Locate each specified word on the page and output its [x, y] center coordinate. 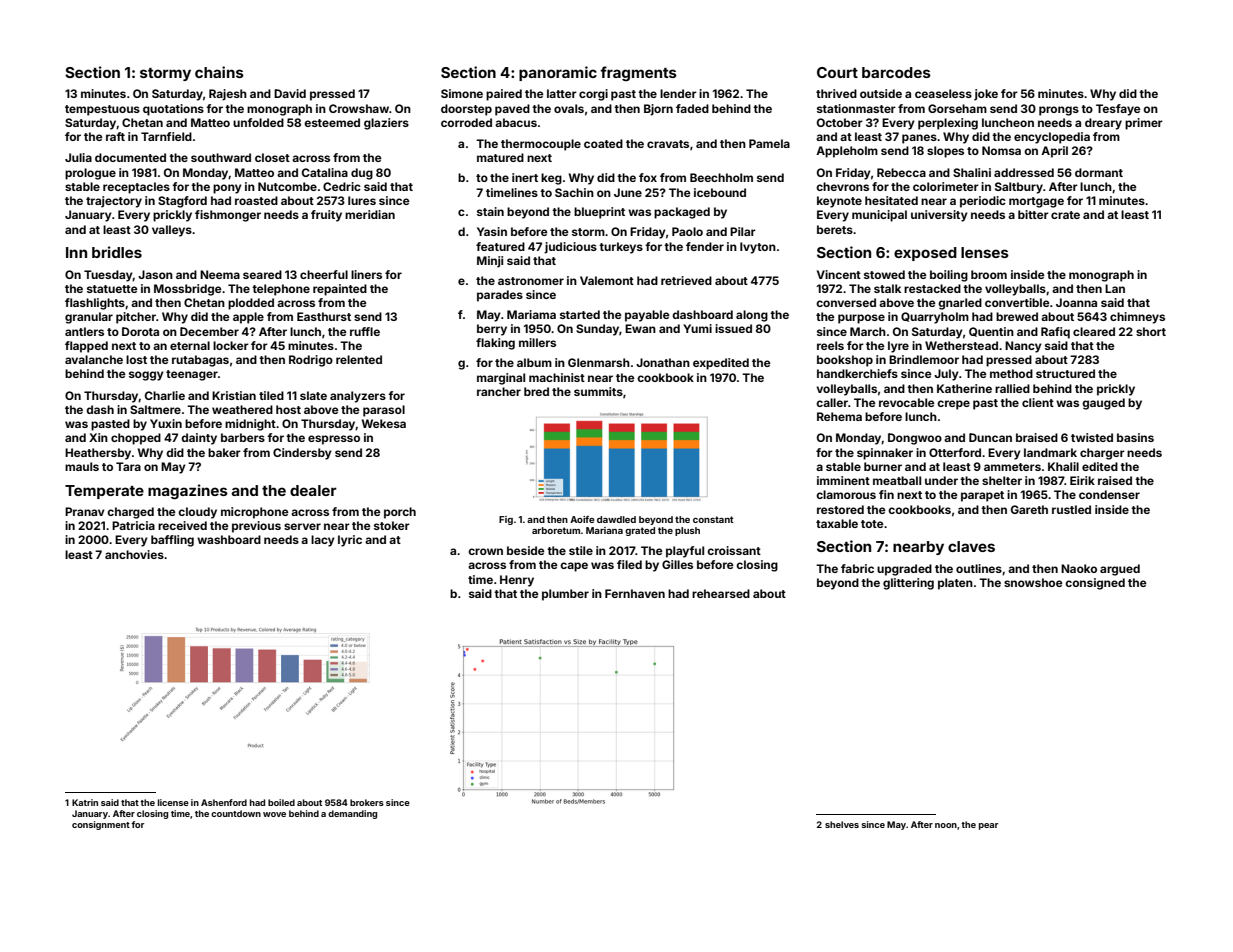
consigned [1095, 584]
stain [490, 211]
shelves [842, 824]
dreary [1103, 124]
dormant [1099, 172]
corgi [593, 95]
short [1151, 331]
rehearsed [721, 593]
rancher [499, 391]
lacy [323, 541]
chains [219, 72]
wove [274, 814]
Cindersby [302, 454]
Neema [220, 274]
